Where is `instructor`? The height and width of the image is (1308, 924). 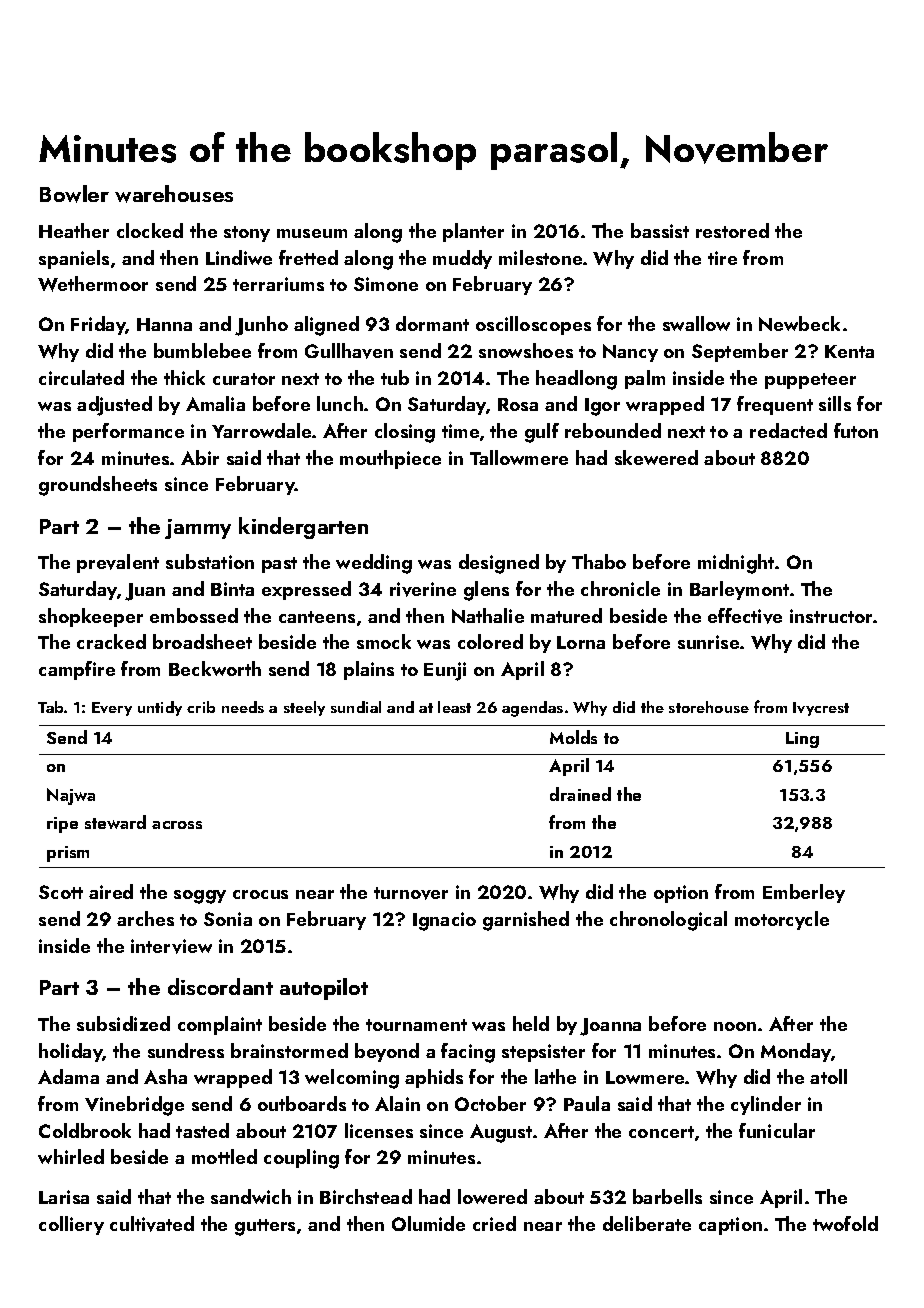 instructor is located at coordinates (832, 616).
